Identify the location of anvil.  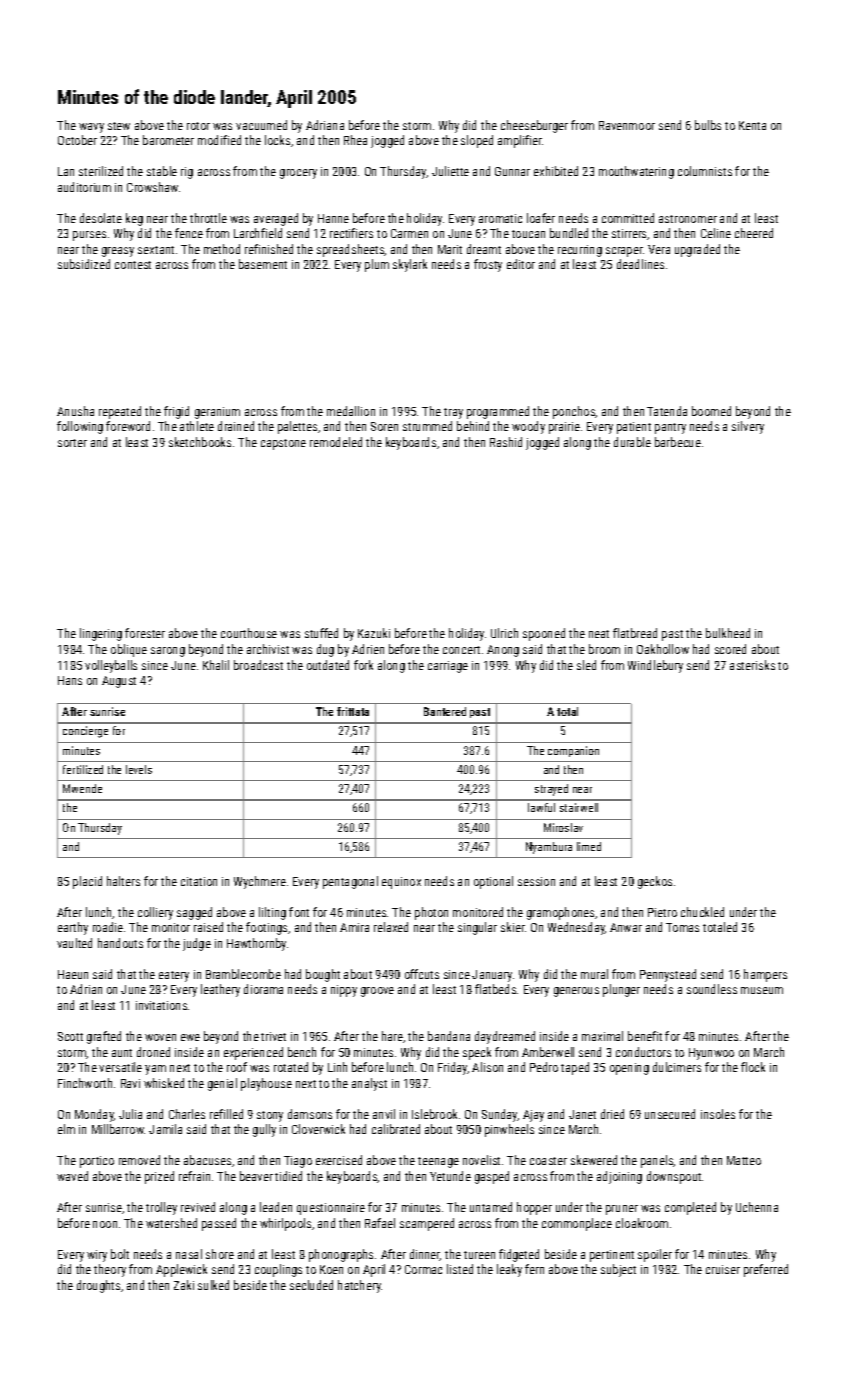
(384, 1114).
